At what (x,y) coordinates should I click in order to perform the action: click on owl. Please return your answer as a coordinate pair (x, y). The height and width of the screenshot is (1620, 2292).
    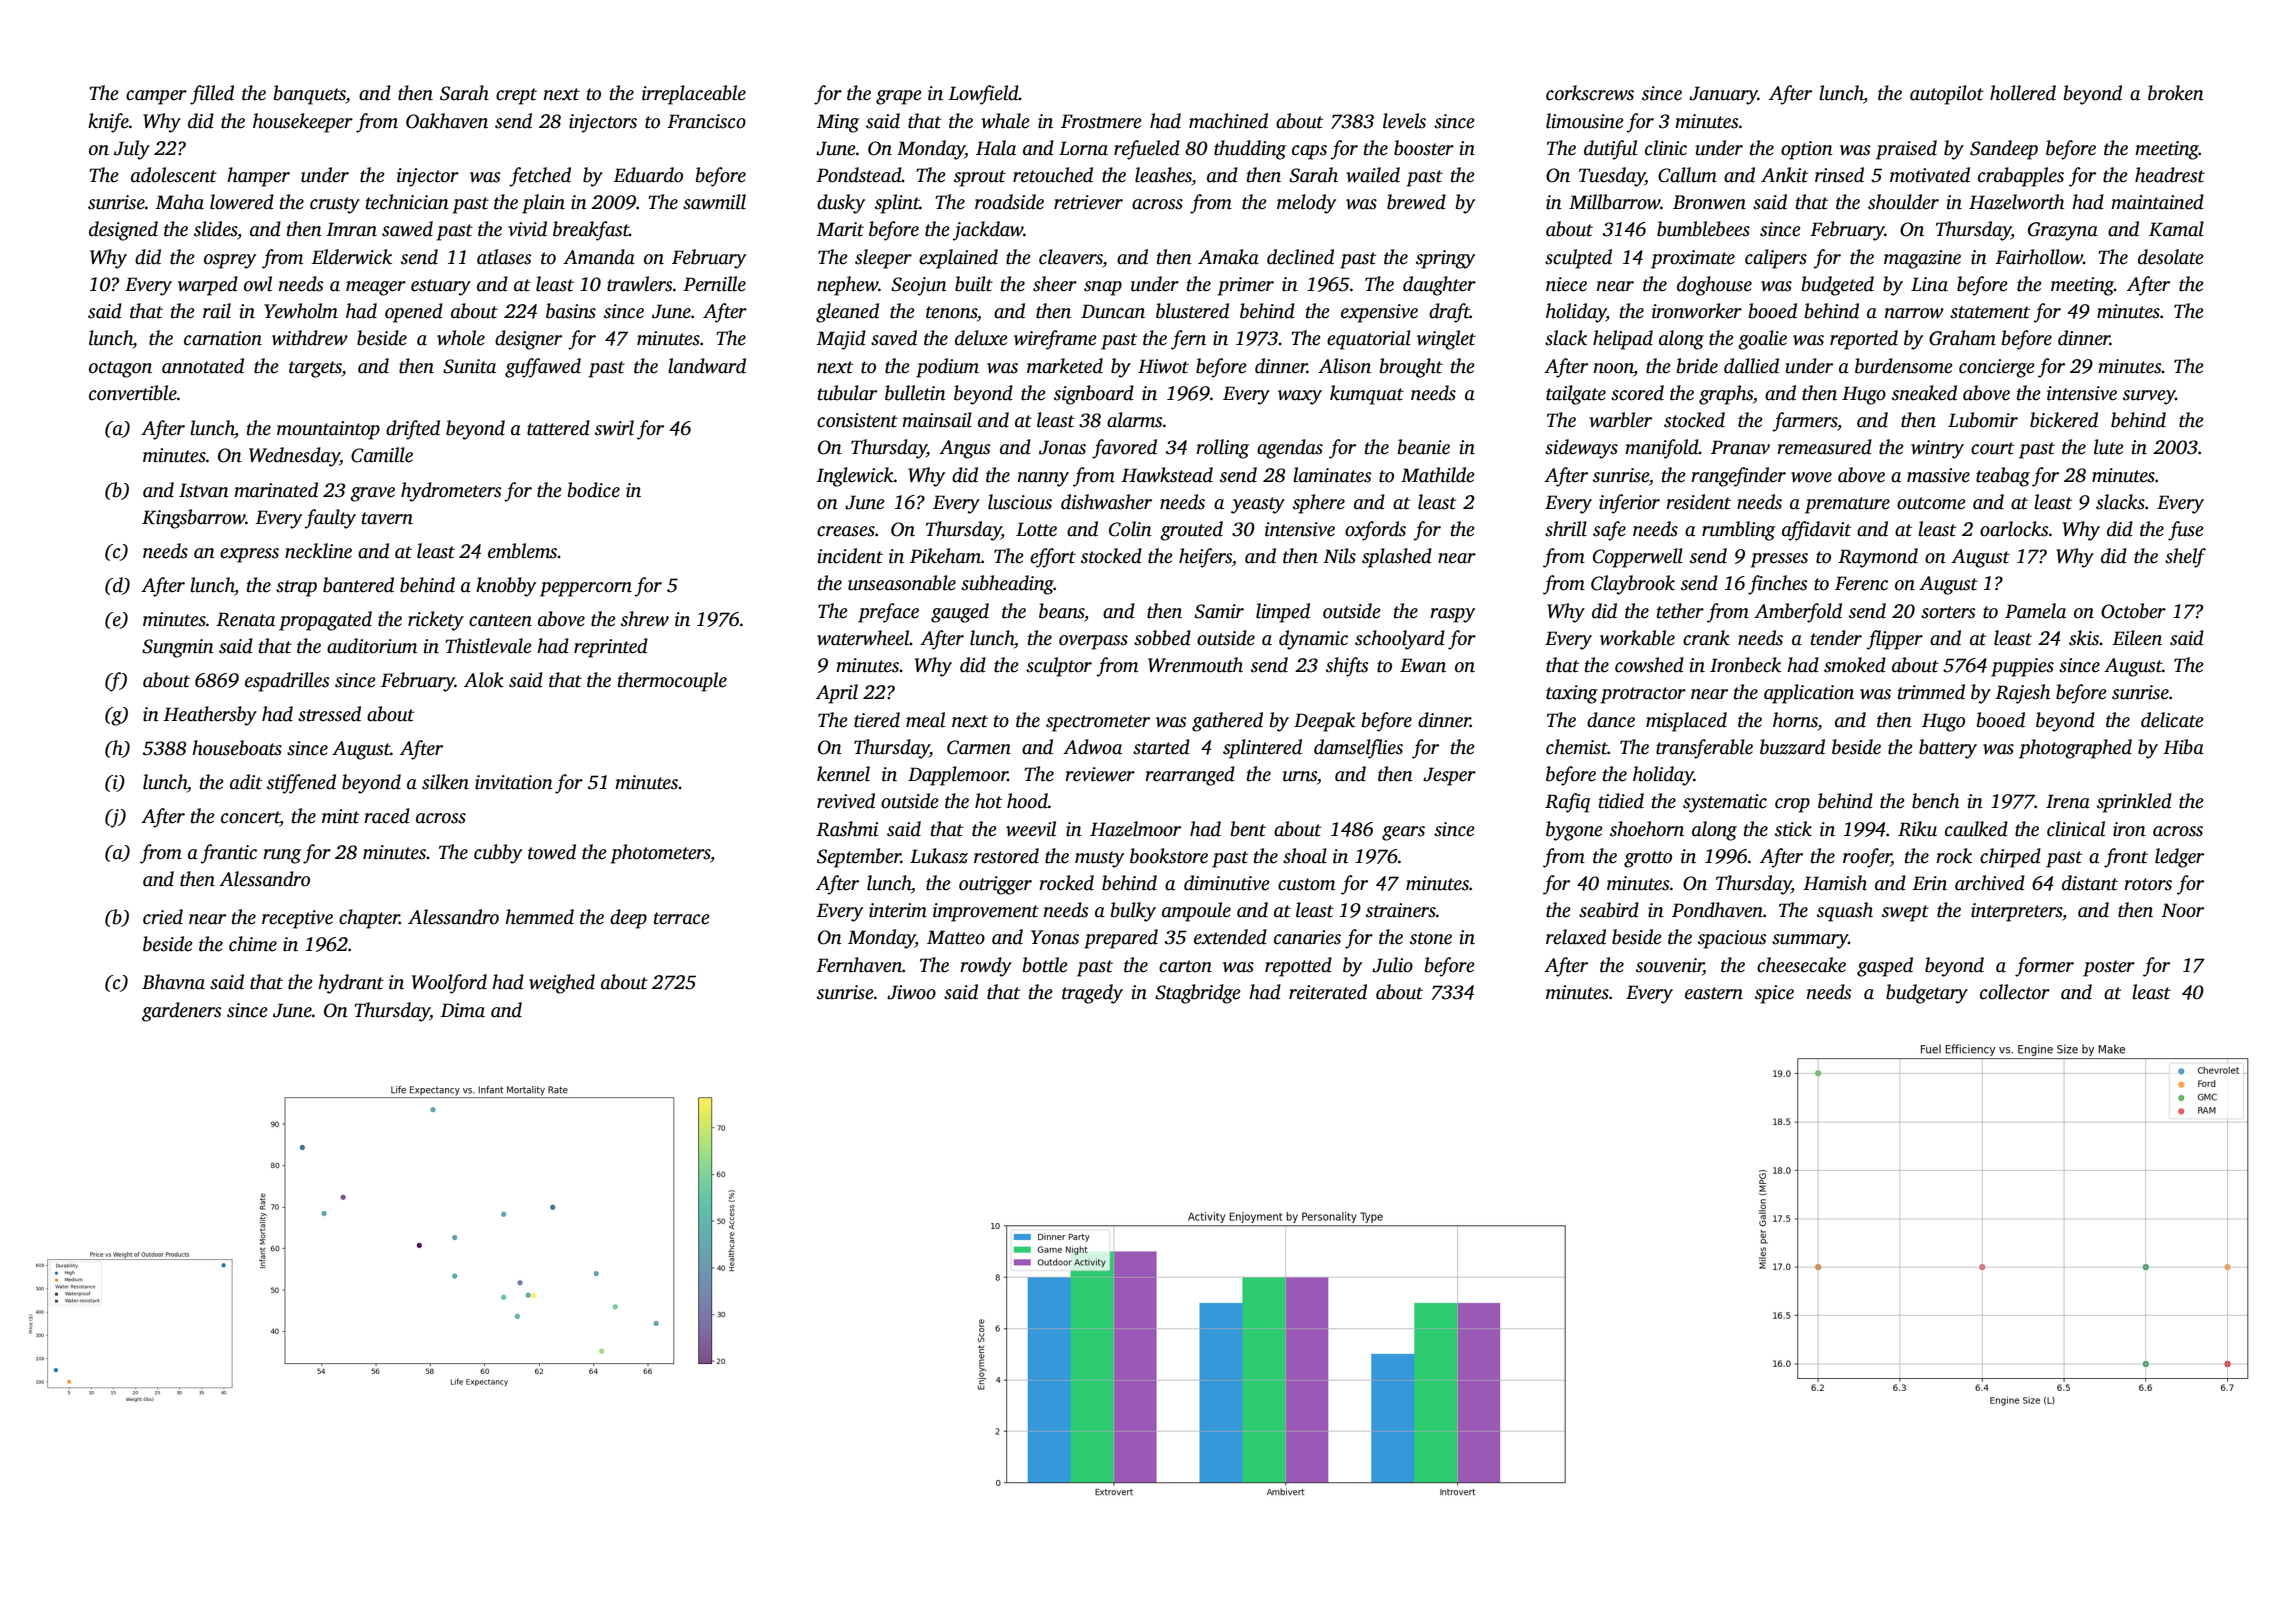
    Looking at the image, I should click on (258, 284).
